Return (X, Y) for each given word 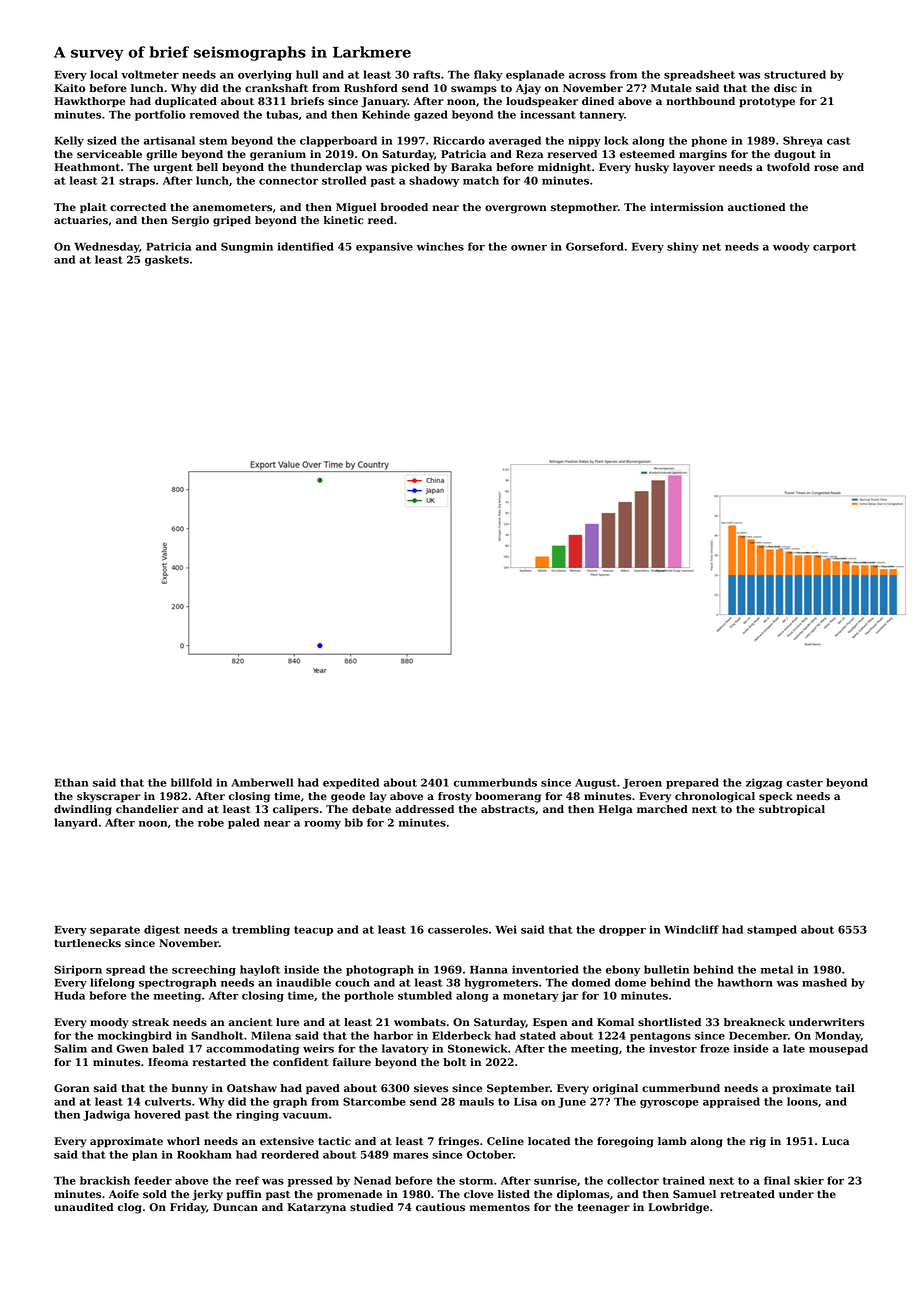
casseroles (458, 929)
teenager (603, 1209)
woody (791, 247)
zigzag (764, 783)
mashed (824, 982)
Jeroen (642, 784)
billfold (191, 782)
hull (307, 74)
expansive (384, 247)
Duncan (235, 1207)
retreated (747, 1194)
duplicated (186, 102)
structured (795, 74)
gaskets (167, 260)
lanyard (76, 823)
